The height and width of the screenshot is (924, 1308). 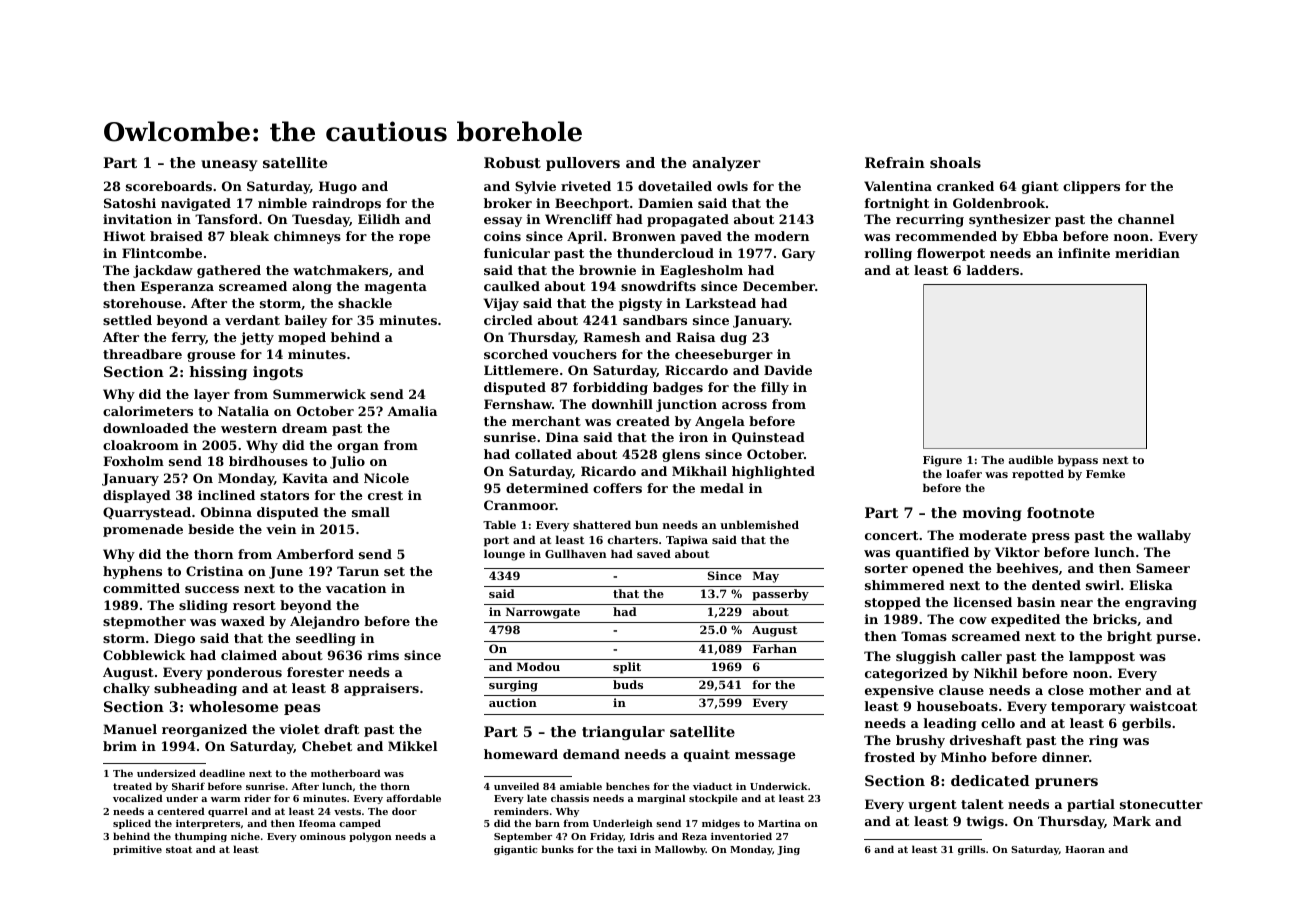 What do you see at coordinates (196, 204) in the screenshot?
I see `navigated` at bounding box center [196, 204].
